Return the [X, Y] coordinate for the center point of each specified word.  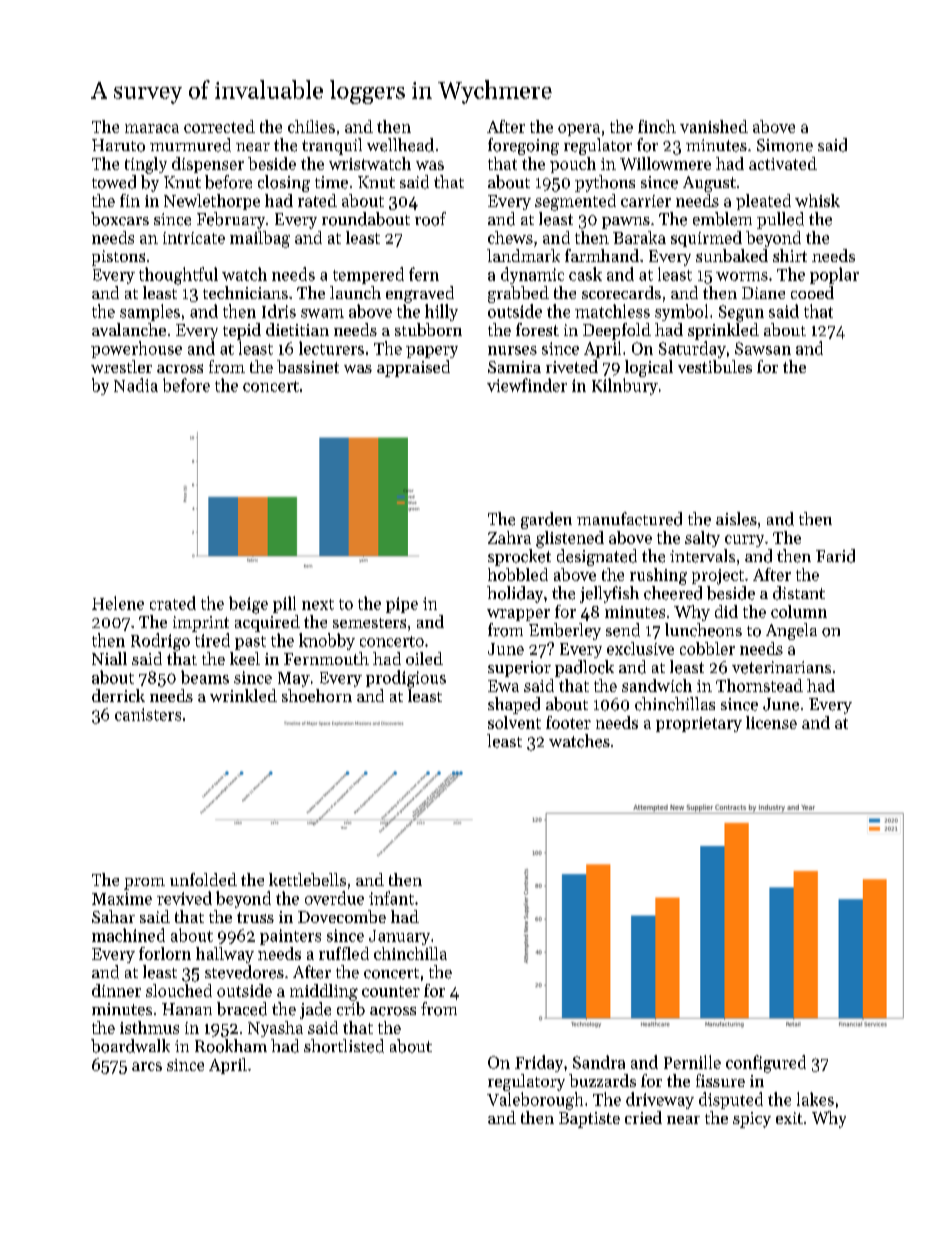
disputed [731, 1100]
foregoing [523, 146]
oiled [424, 658]
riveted [572, 366]
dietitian [297, 329]
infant [391, 898]
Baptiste [589, 1120]
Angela [791, 631]
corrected [219, 126]
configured [766, 1064]
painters [290, 937]
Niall [109, 658]
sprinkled [723, 331]
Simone [785, 145]
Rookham [231, 1046]
